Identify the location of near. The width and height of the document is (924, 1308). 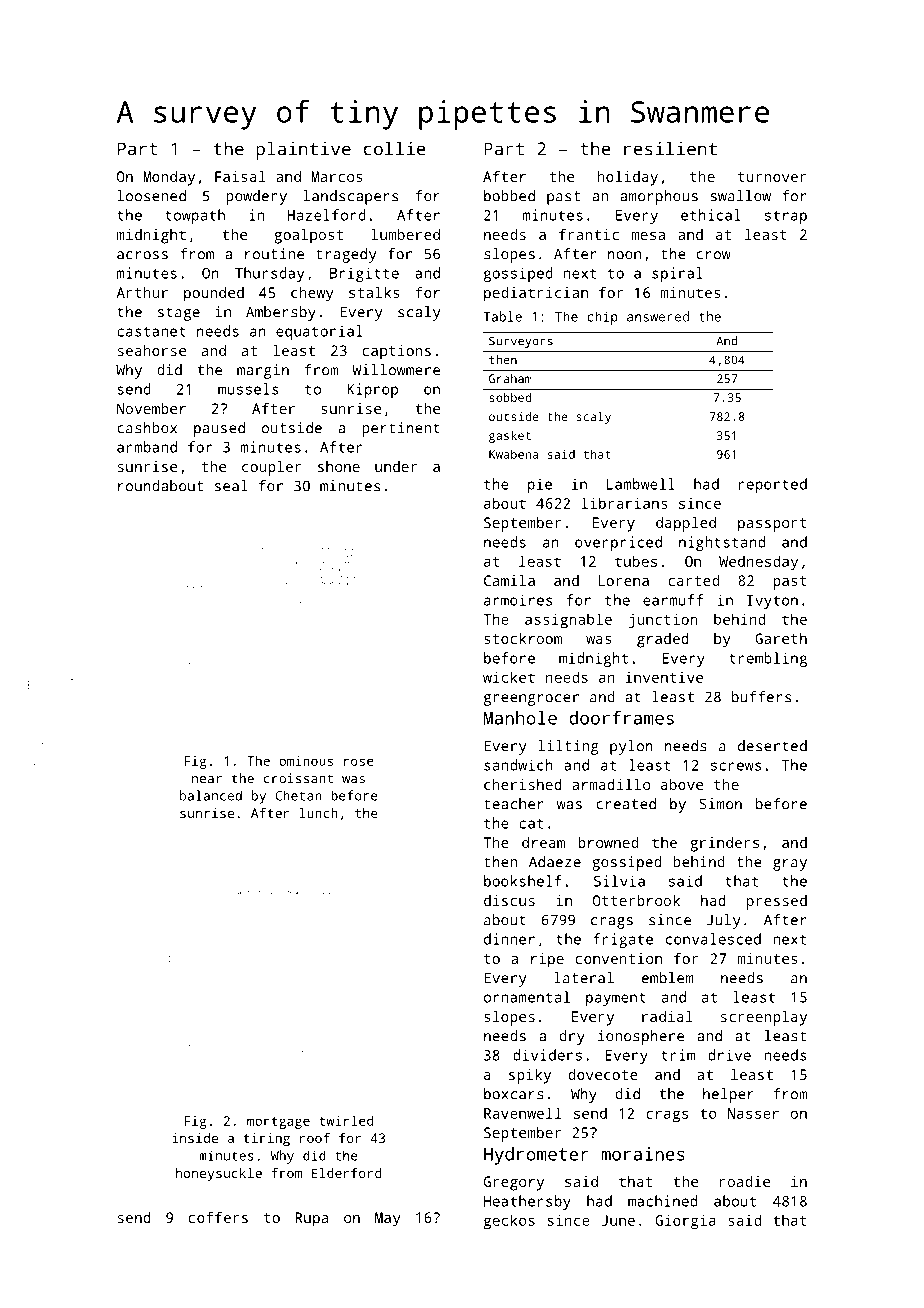
(207, 780).
